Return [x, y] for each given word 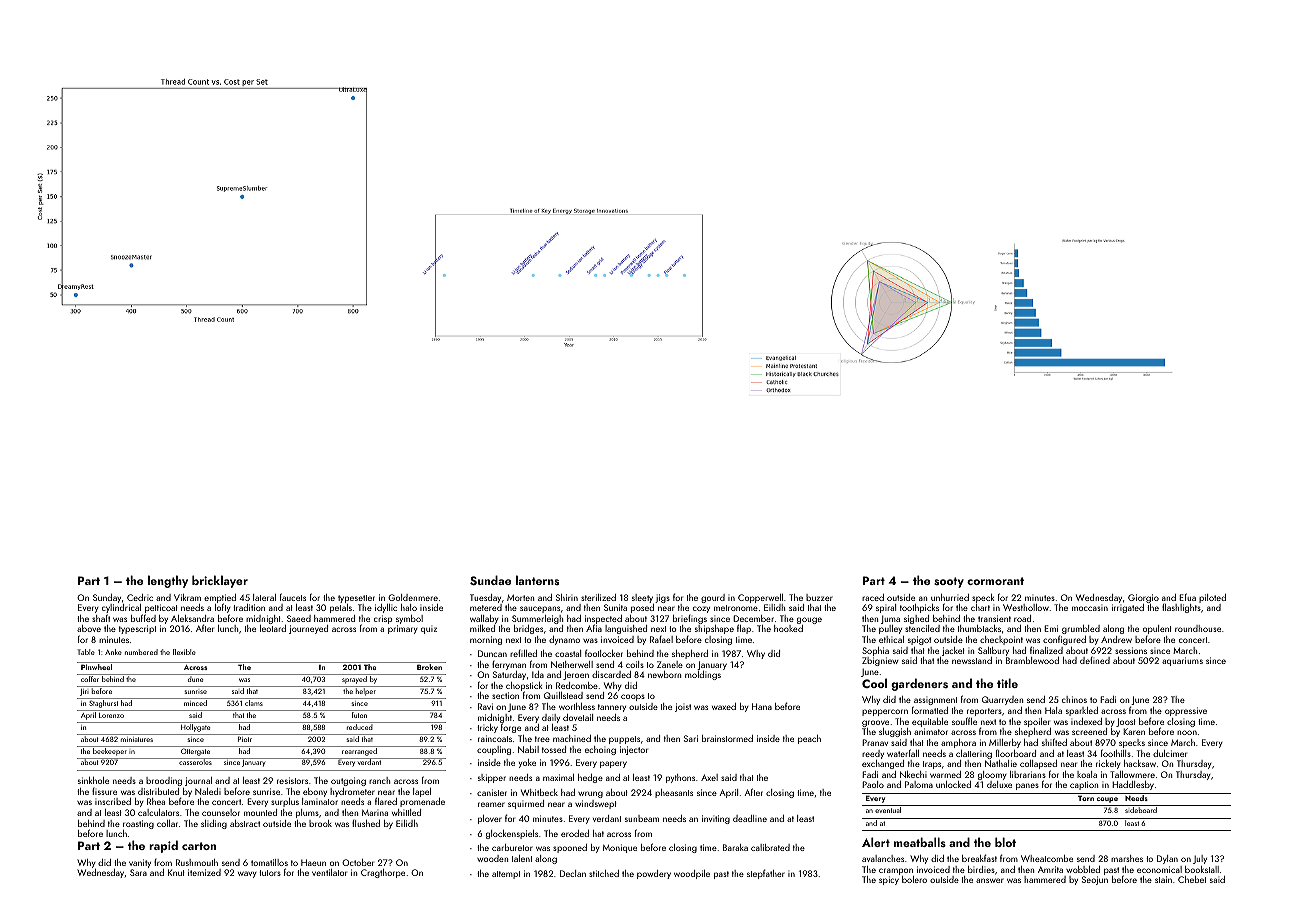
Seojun [1095, 880]
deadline [750, 818]
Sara [138, 872]
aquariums [1182, 661]
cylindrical [121, 608]
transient [994, 618]
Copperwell [760, 598]
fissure [104, 791]
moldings [703, 675]
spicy [889, 880]
